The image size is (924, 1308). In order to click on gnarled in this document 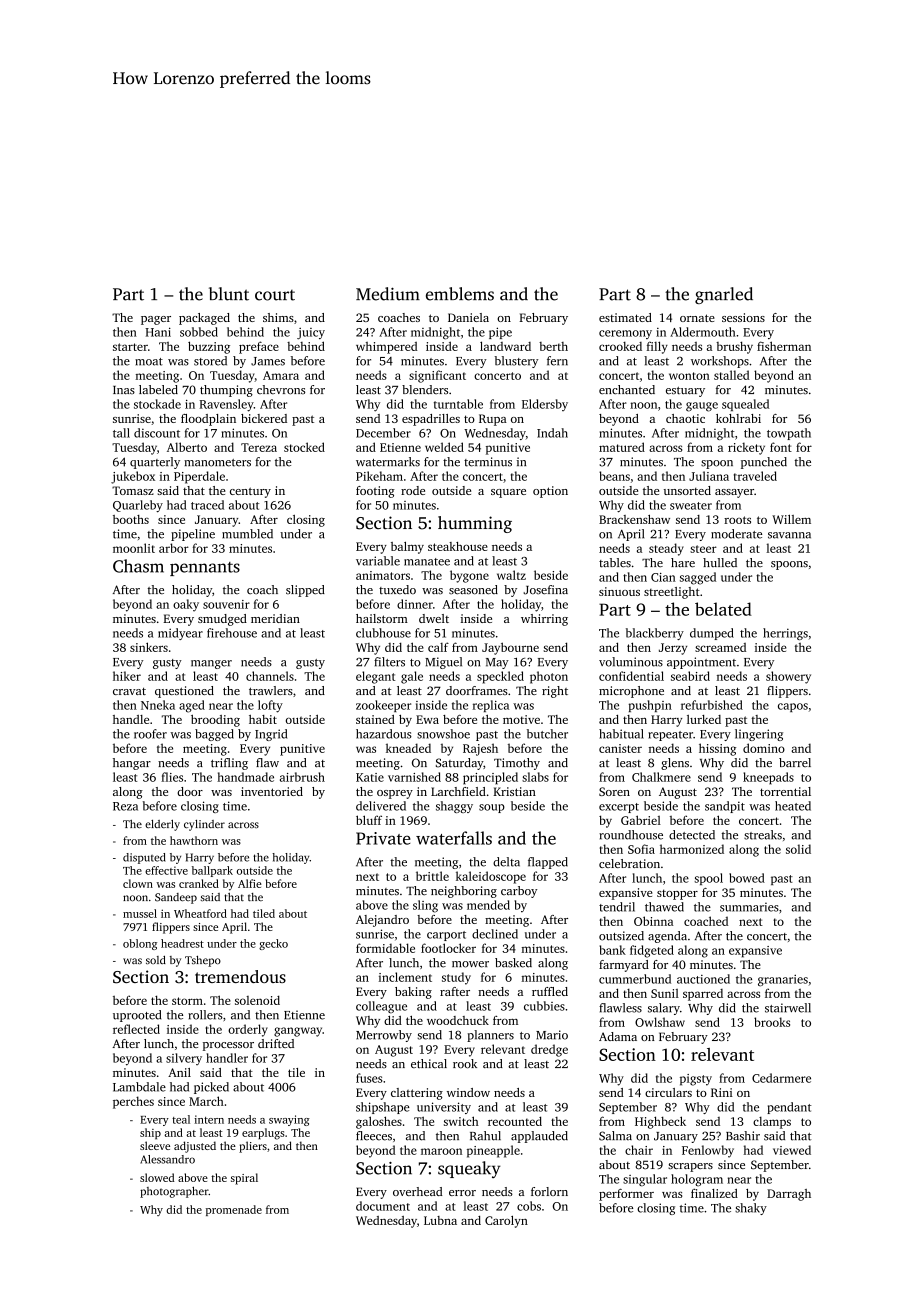, I will do `click(724, 295)`.
